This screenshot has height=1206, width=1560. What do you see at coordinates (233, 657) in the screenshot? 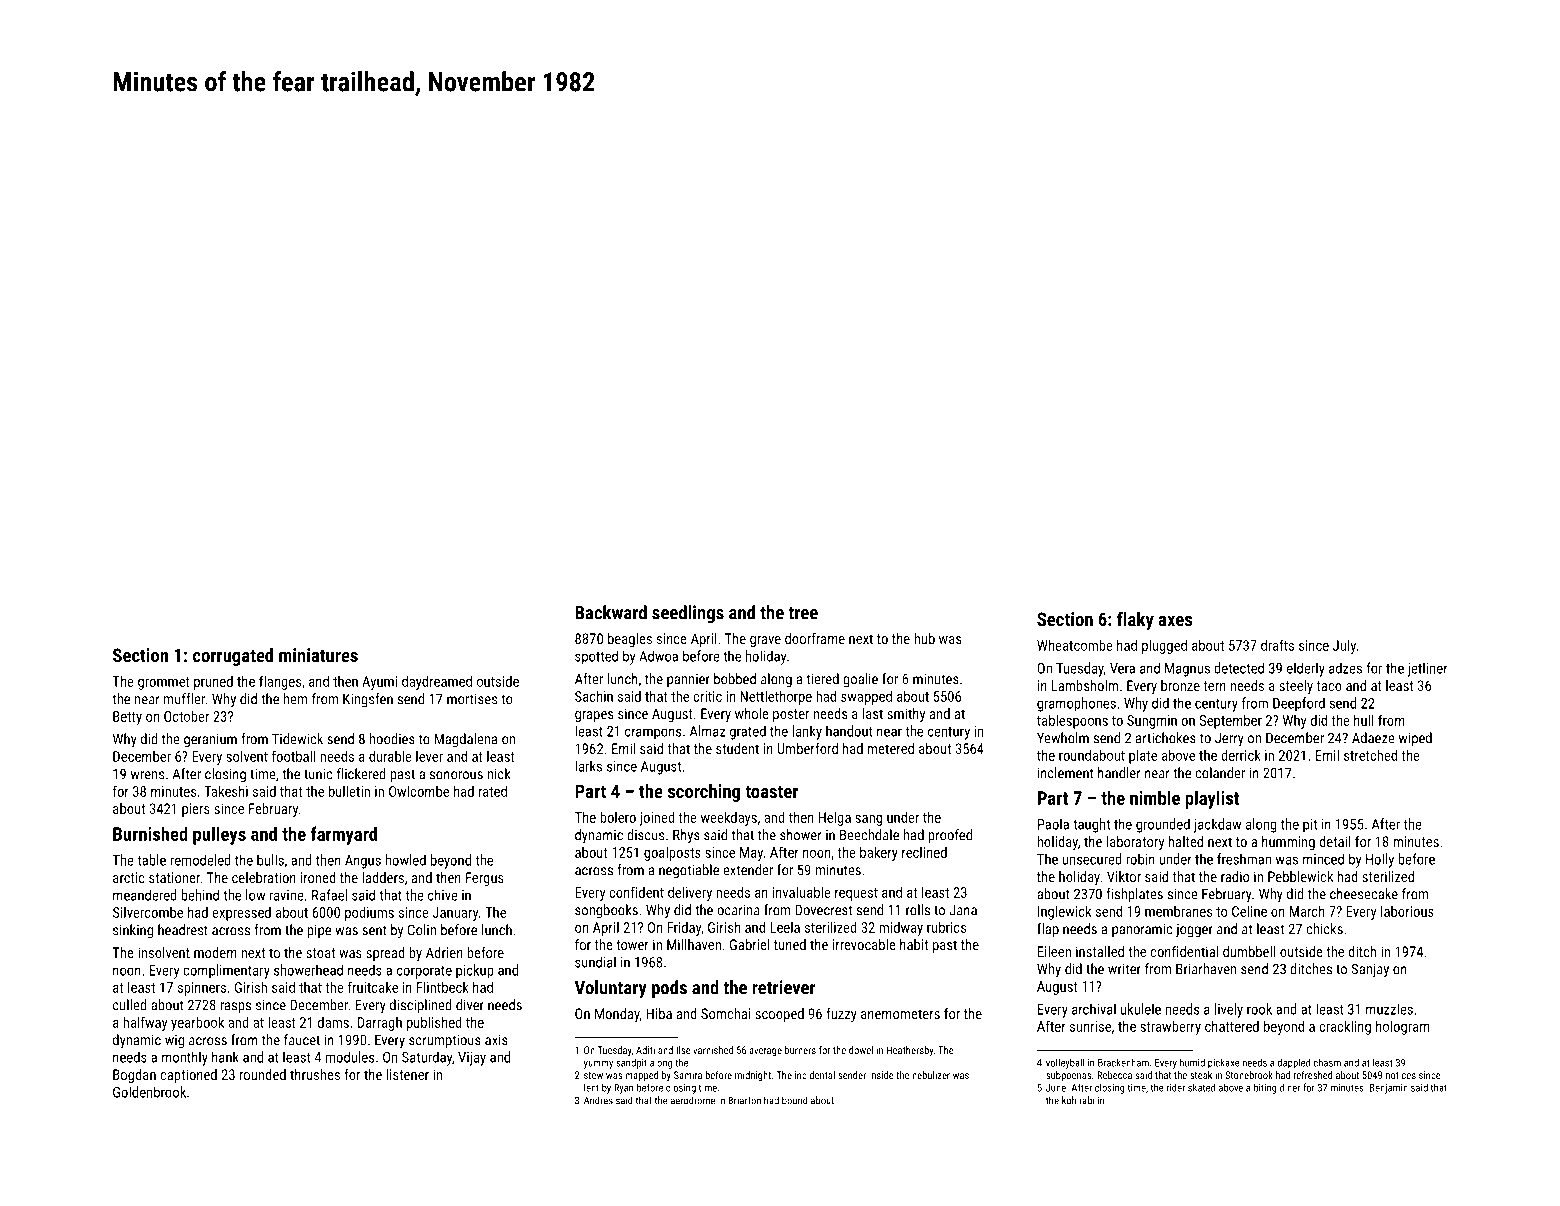
I see `corrugated` at bounding box center [233, 657].
